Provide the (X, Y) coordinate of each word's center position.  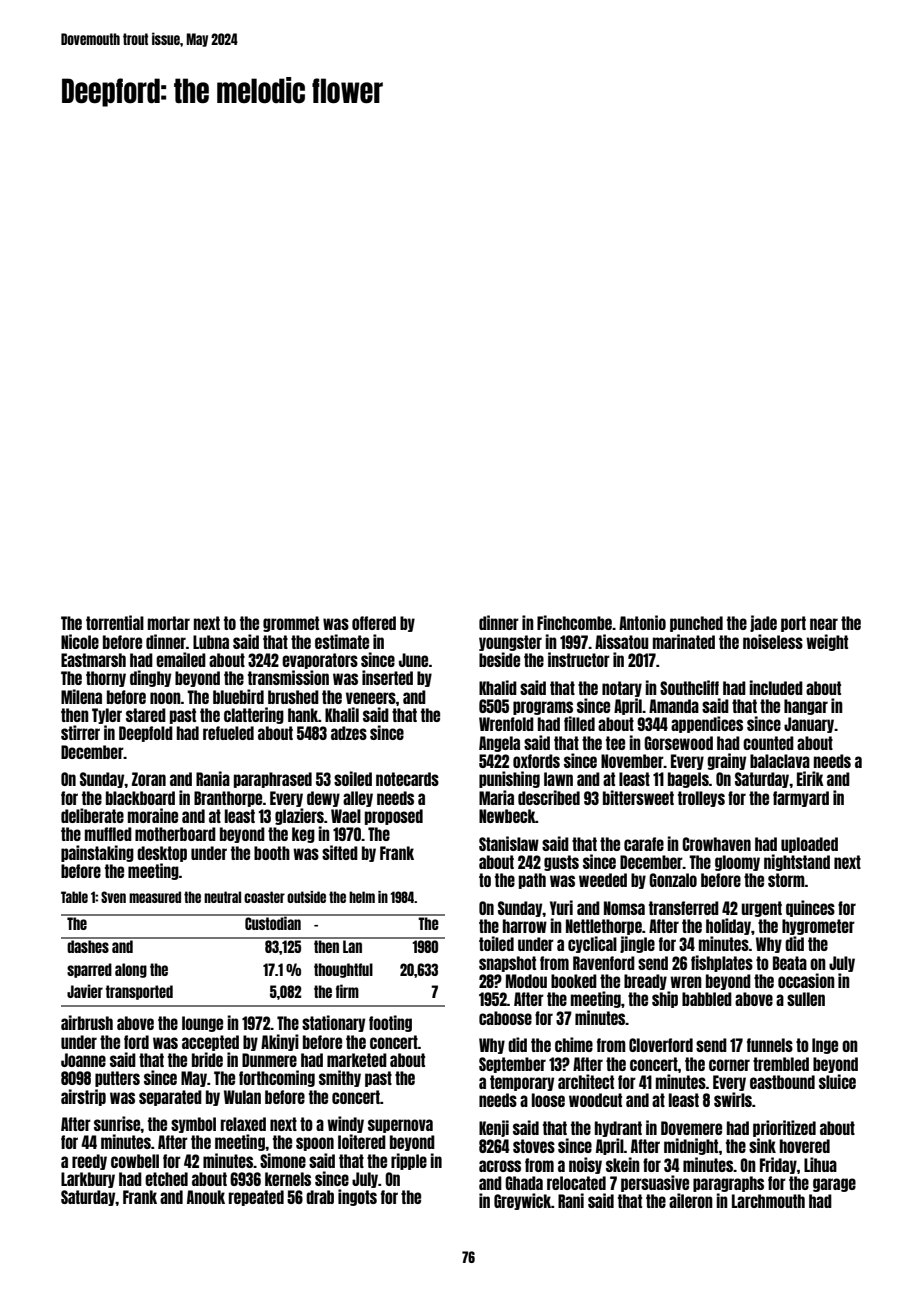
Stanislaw (509, 843)
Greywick (522, 1201)
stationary (333, 1023)
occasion (806, 980)
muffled (108, 834)
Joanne (83, 1060)
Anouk (206, 1197)
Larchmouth (768, 1201)
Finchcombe (574, 622)
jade (763, 623)
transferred (684, 908)
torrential (115, 622)
